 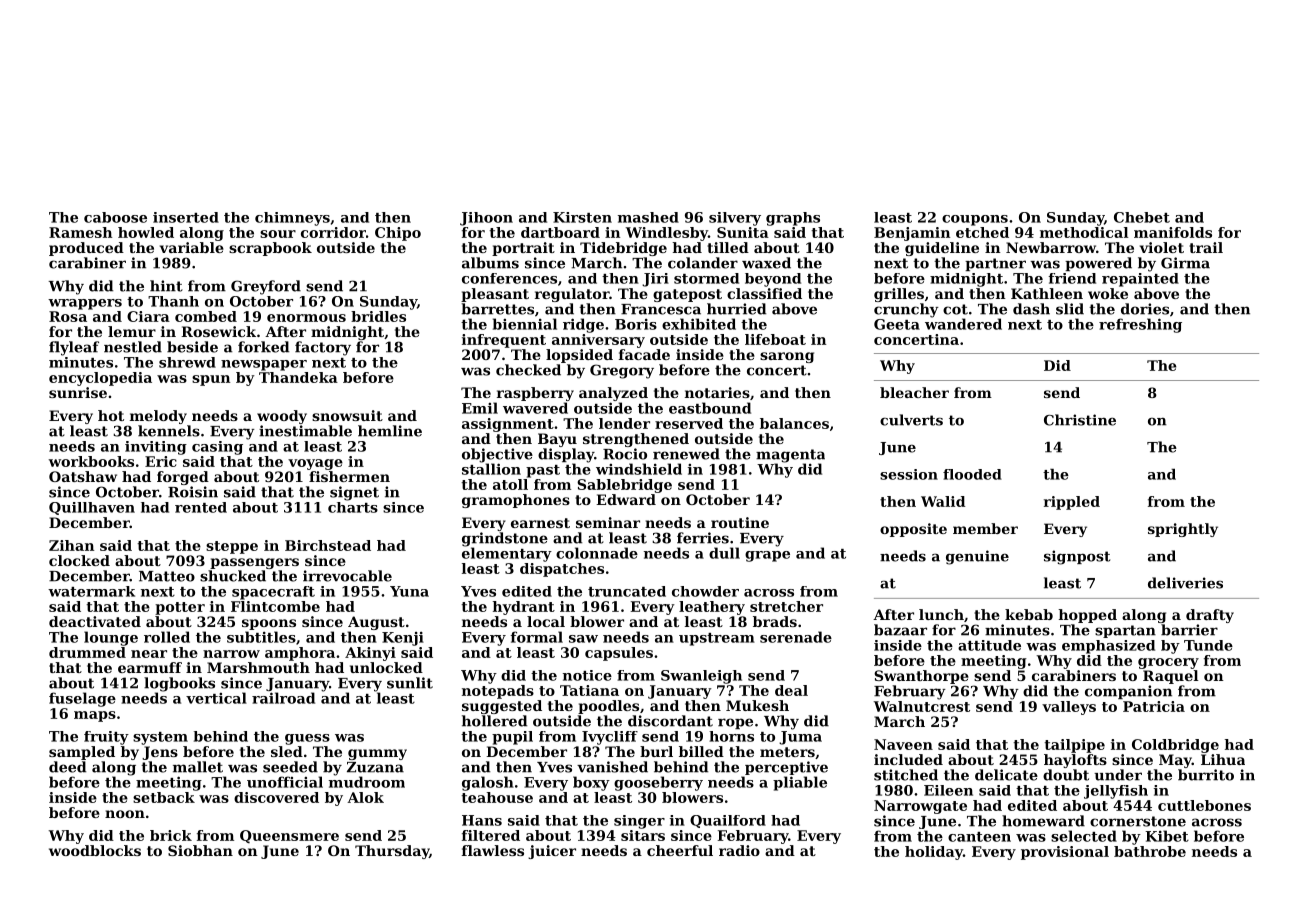 What do you see at coordinates (528, 370) in the screenshot?
I see `checked` at bounding box center [528, 370].
